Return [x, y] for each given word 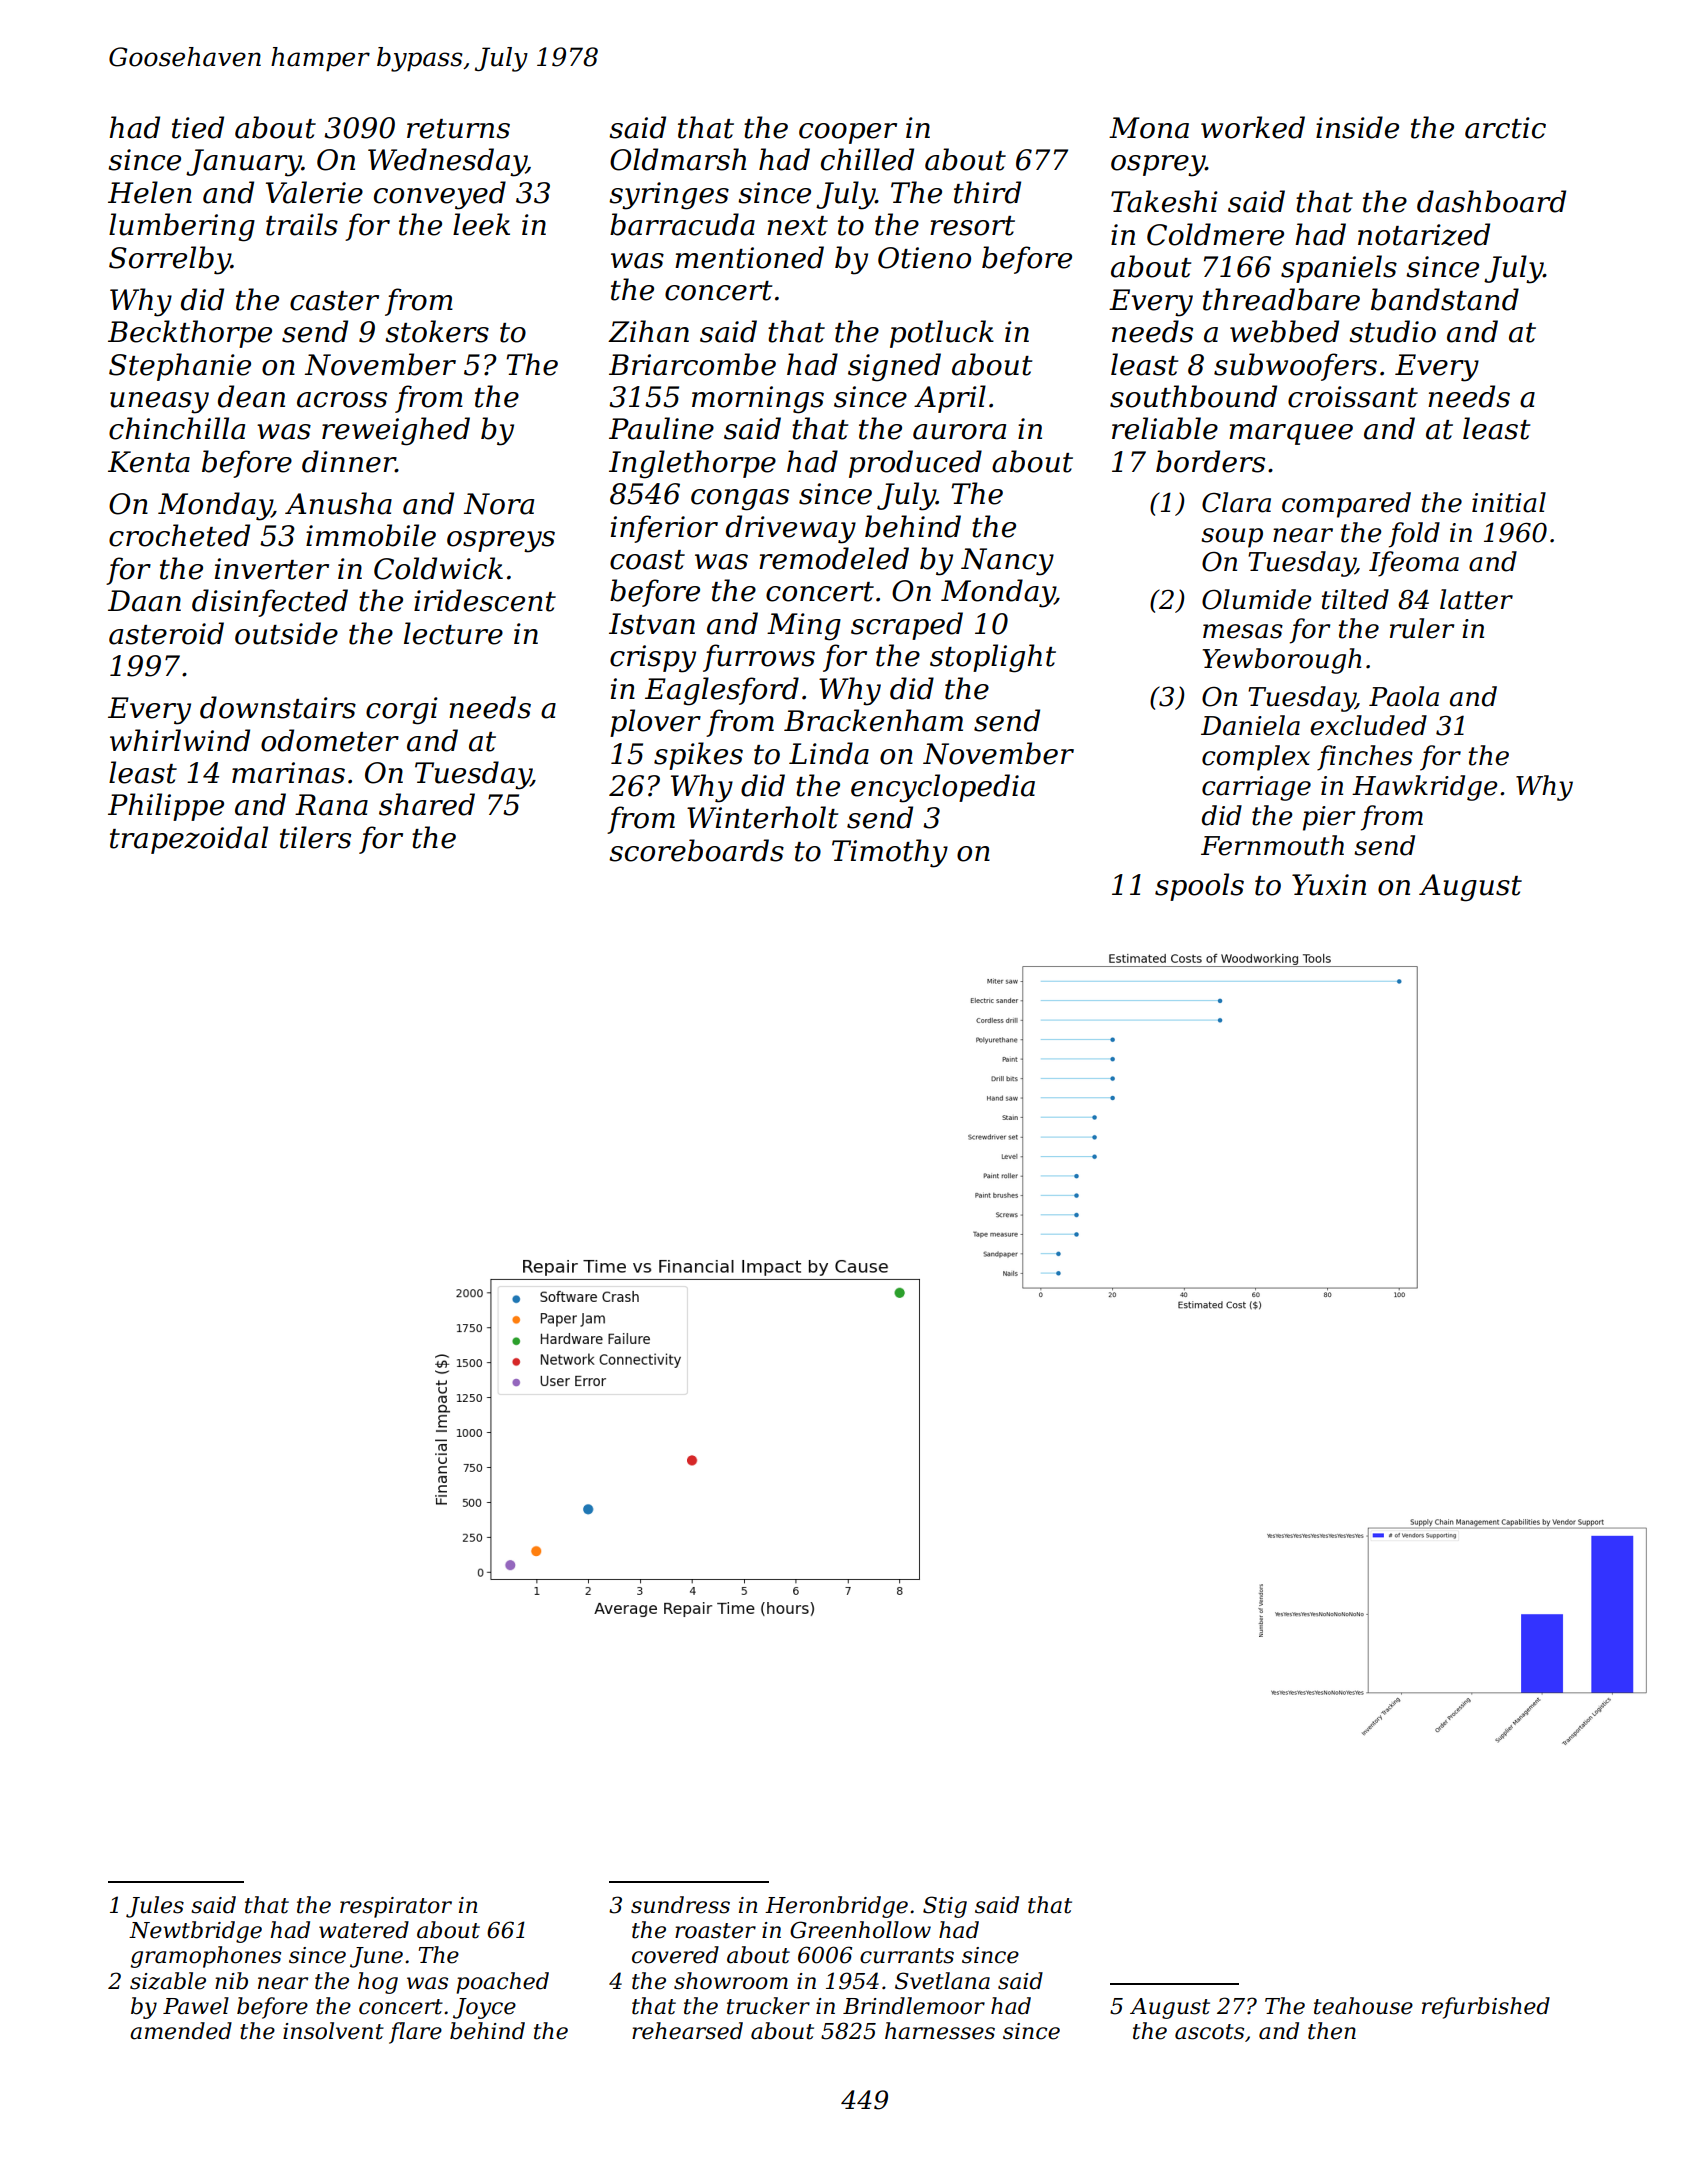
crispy [653, 659]
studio [1392, 331]
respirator [396, 1907]
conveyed [440, 195]
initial [1509, 502]
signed [894, 367]
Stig [945, 1907]
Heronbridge [836, 1907]
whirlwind [180, 740]
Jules [155, 1907]
